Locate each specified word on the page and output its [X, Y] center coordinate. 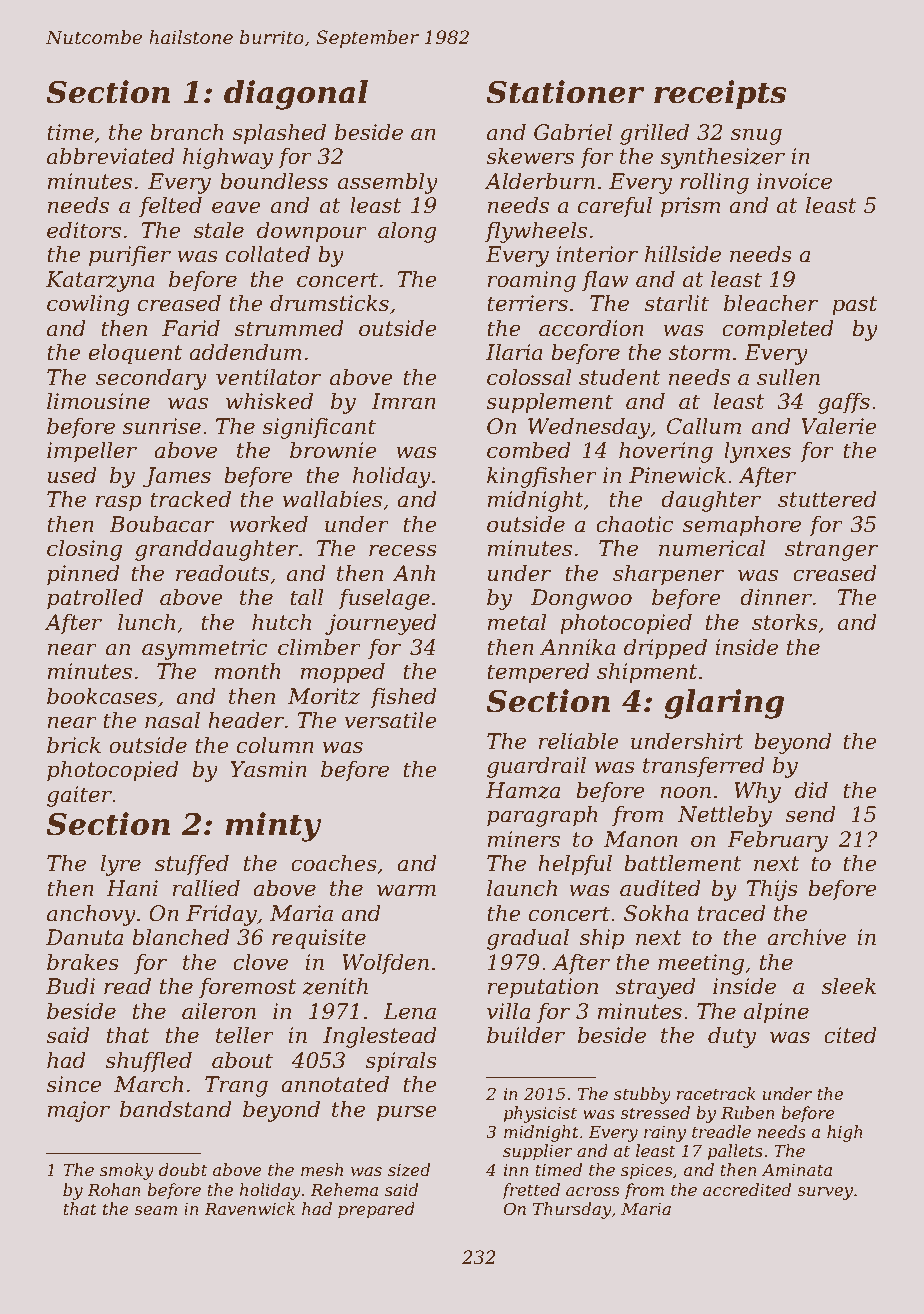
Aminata [796, 1170]
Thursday [572, 1210]
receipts [720, 94]
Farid [191, 328]
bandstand [176, 1109]
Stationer [565, 92]
